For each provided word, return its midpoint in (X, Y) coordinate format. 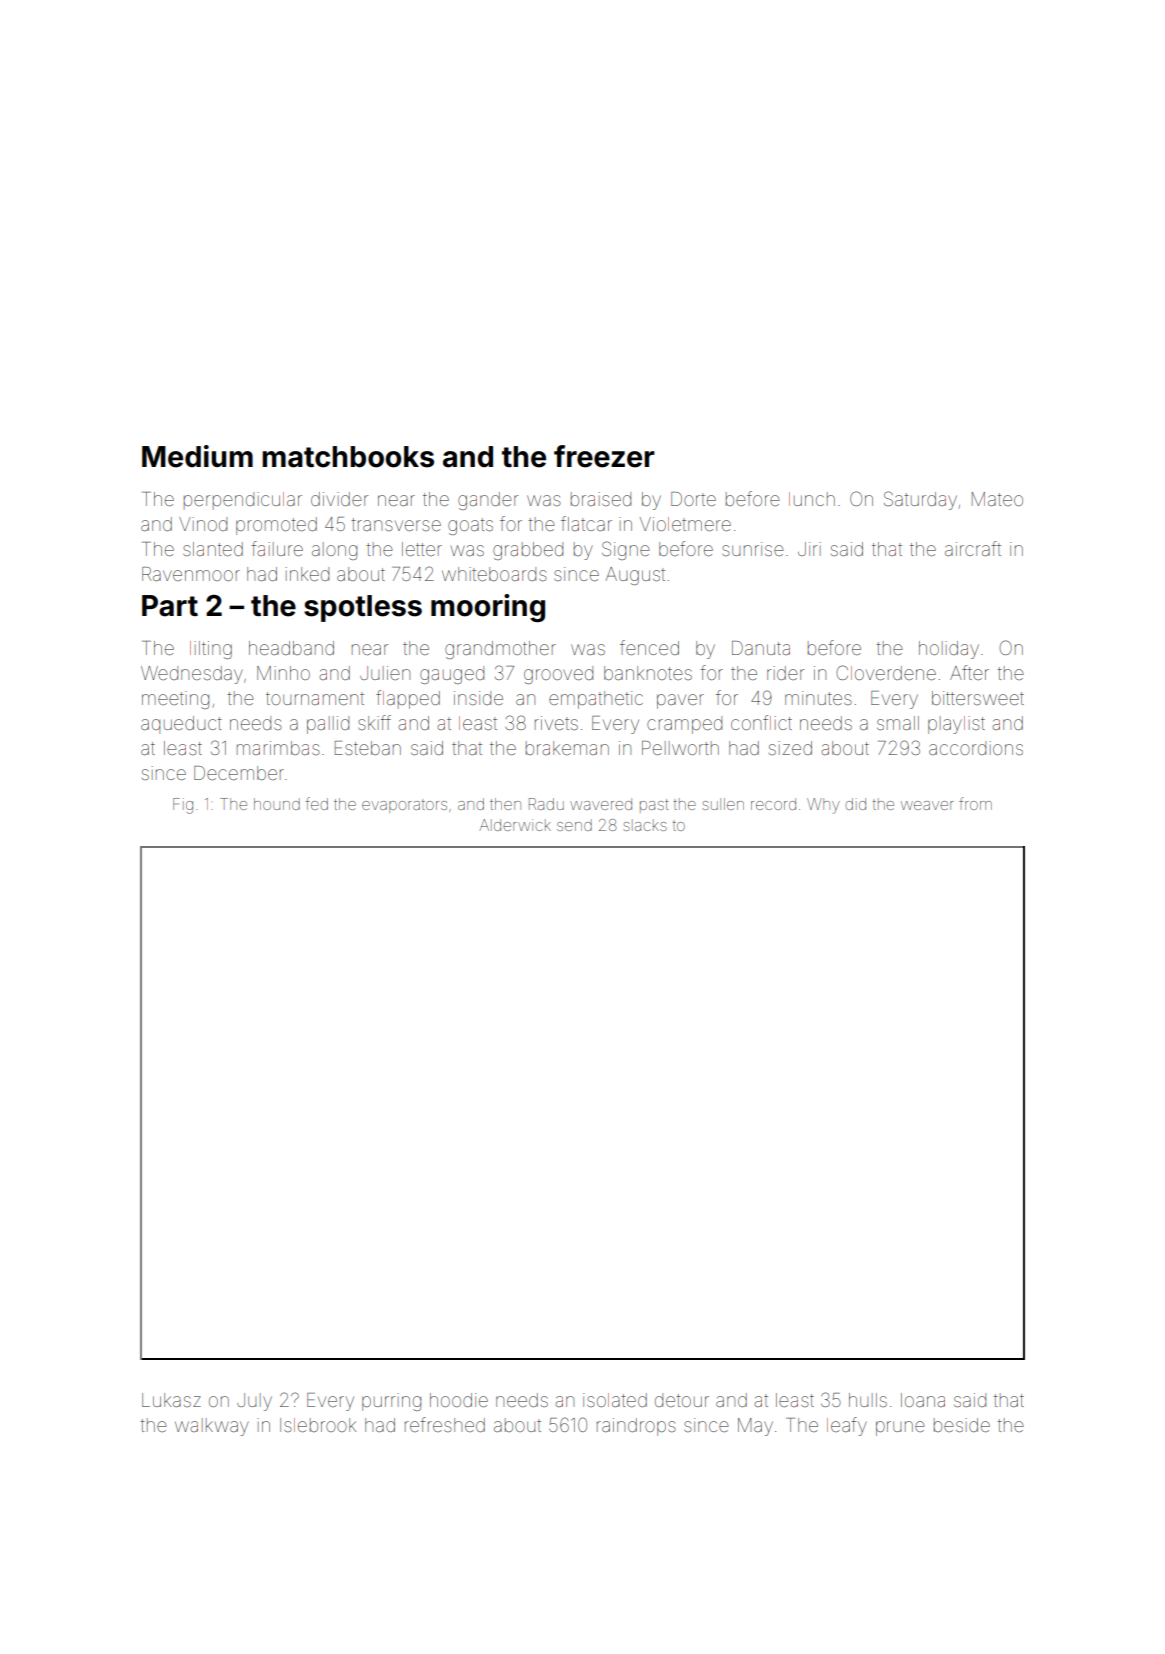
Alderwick (515, 825)
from (975, 803)
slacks (645, 825)
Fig (183, 806)
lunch (812, 499)
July (254, 1402)
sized (790, 748)
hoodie (459, 1400)
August (635, 576)
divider (339, 499)
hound (277, 804)
